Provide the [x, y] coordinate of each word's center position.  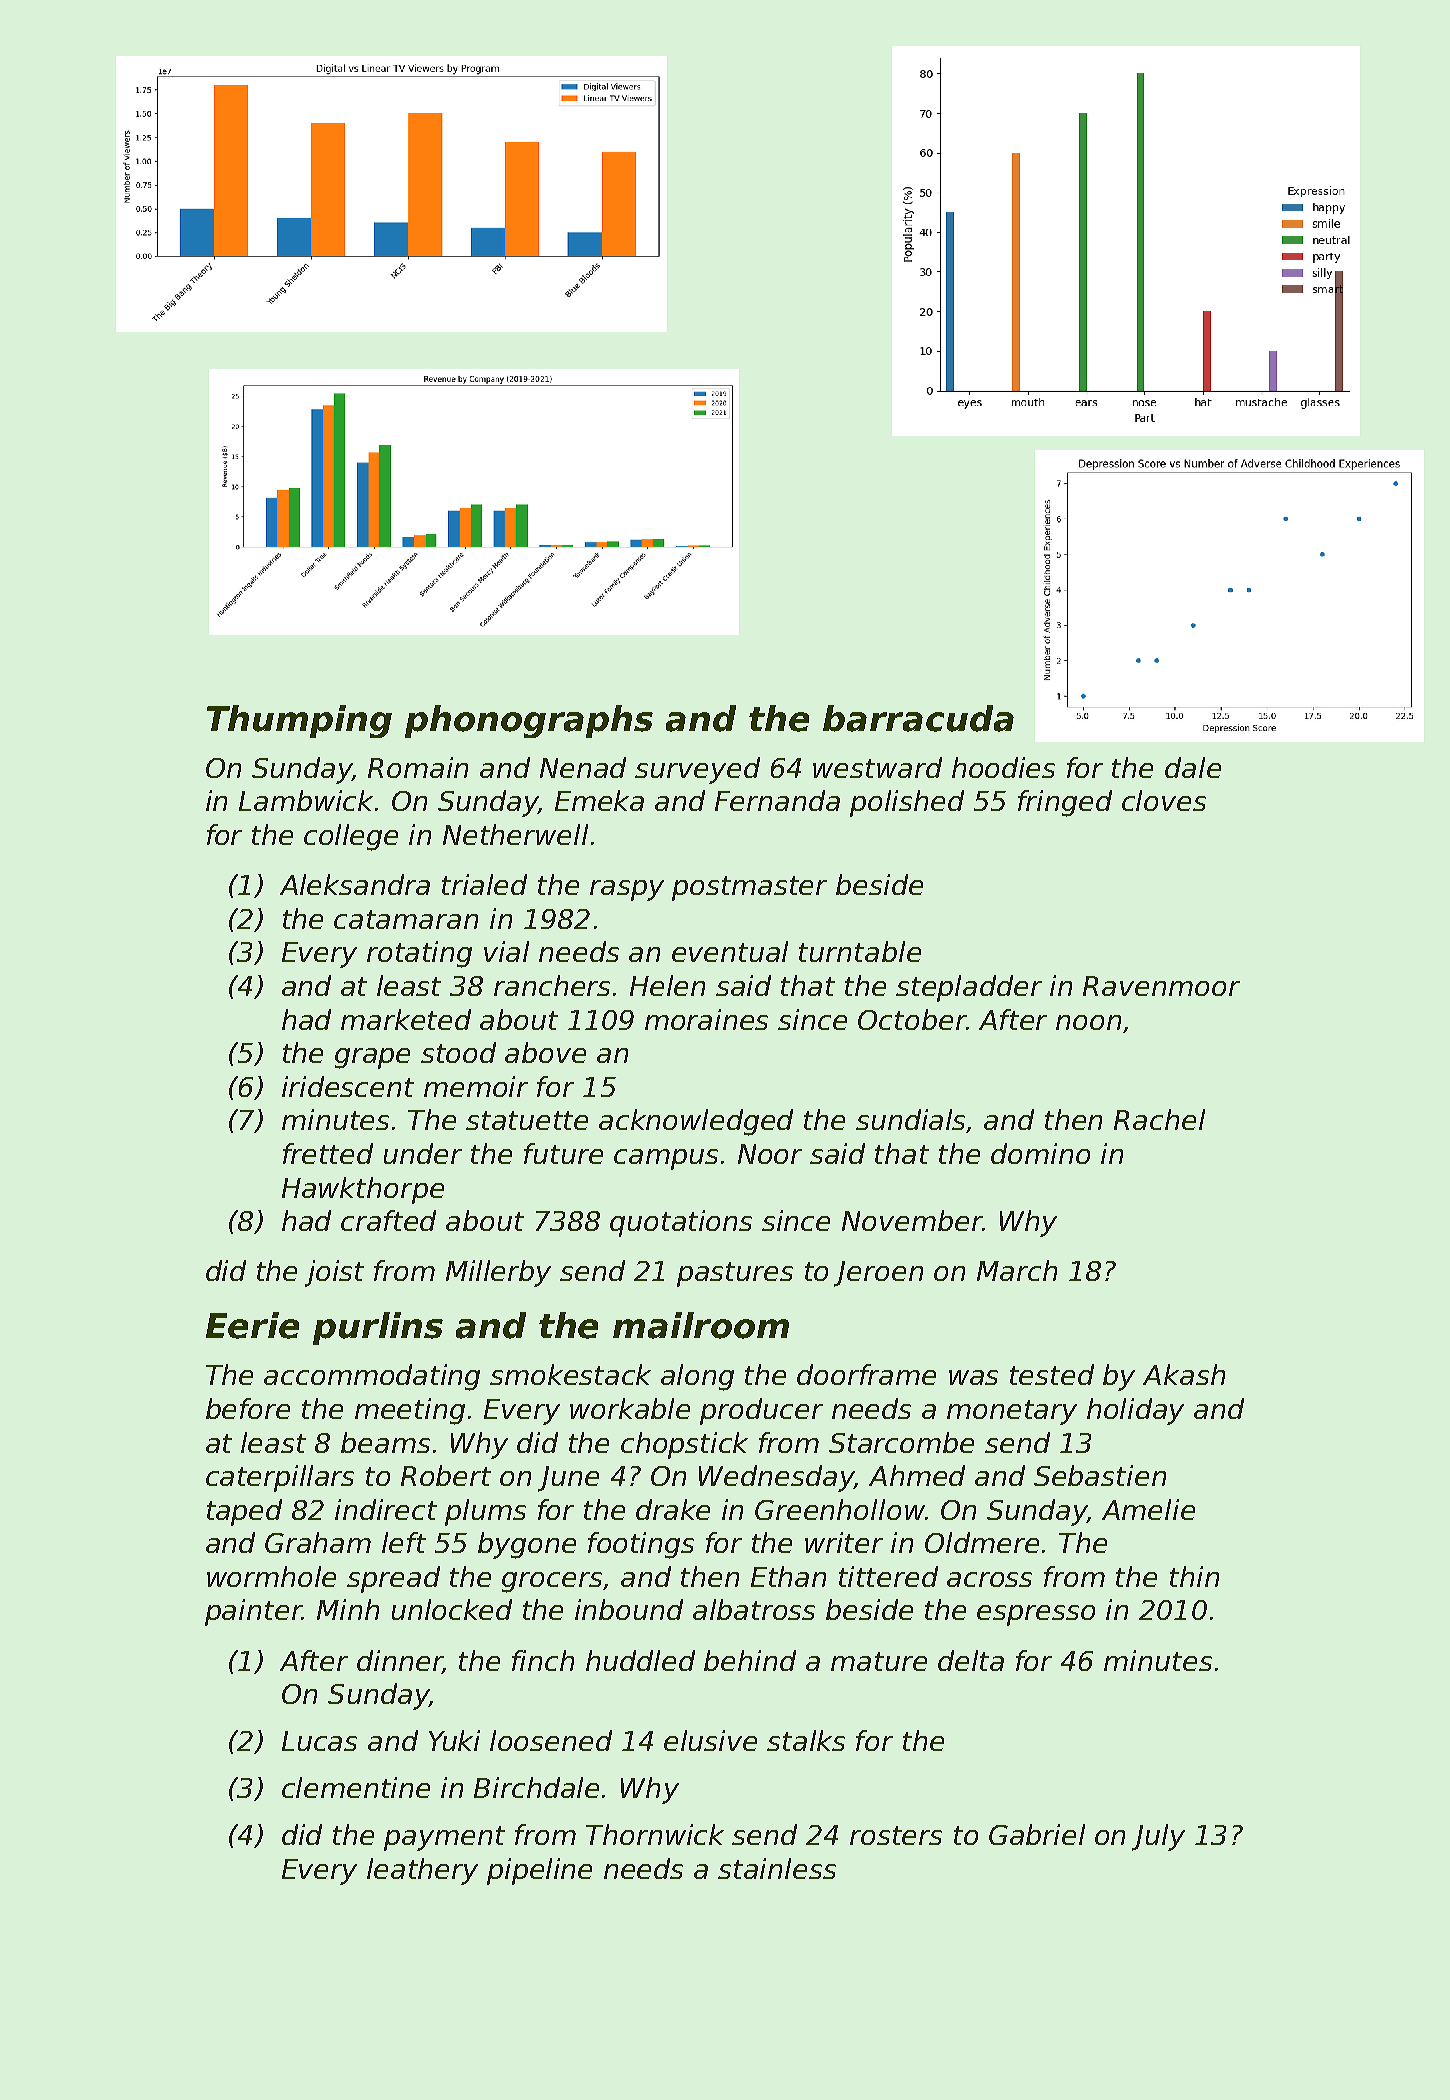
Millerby [498, 1273]
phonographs [529, 721]
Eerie [252, 1325]
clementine [356, 1787]
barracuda [918, 718]
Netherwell [515, 834]
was [973, 1377]
